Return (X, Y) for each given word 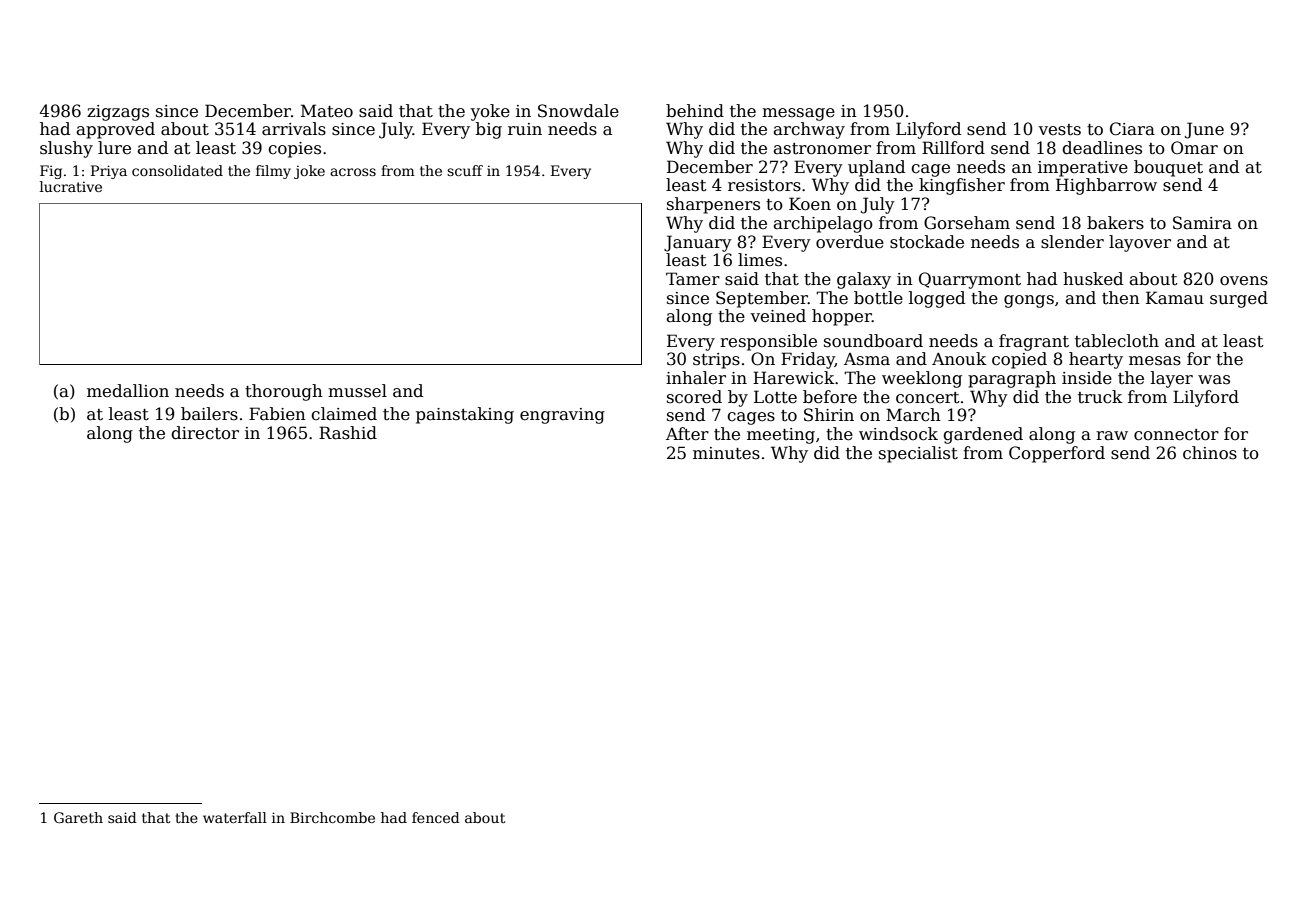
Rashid (348, 433)
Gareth (78, 817)
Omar (1194, 148)
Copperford (1057, 454)
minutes (726, 453)
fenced (436, 817)
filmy (273, 172)
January (698, 243)
